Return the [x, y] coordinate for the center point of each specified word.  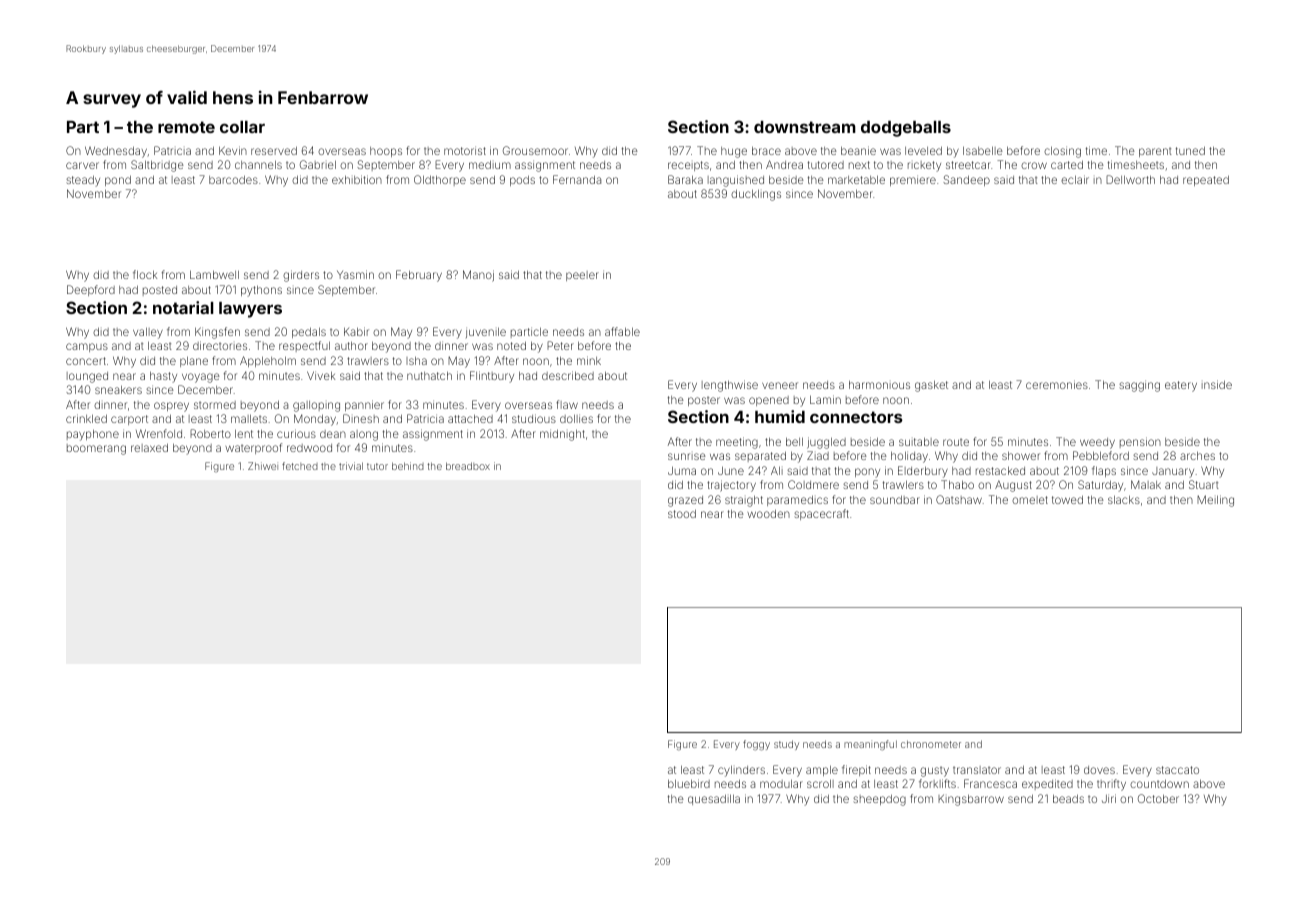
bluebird [689, 783]
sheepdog [879, 800]
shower [1021, 456]
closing [1062, 152]
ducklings [756, 195]
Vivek [321, 375]
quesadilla [714, 800]
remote [186, 127]
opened [769, 401]
